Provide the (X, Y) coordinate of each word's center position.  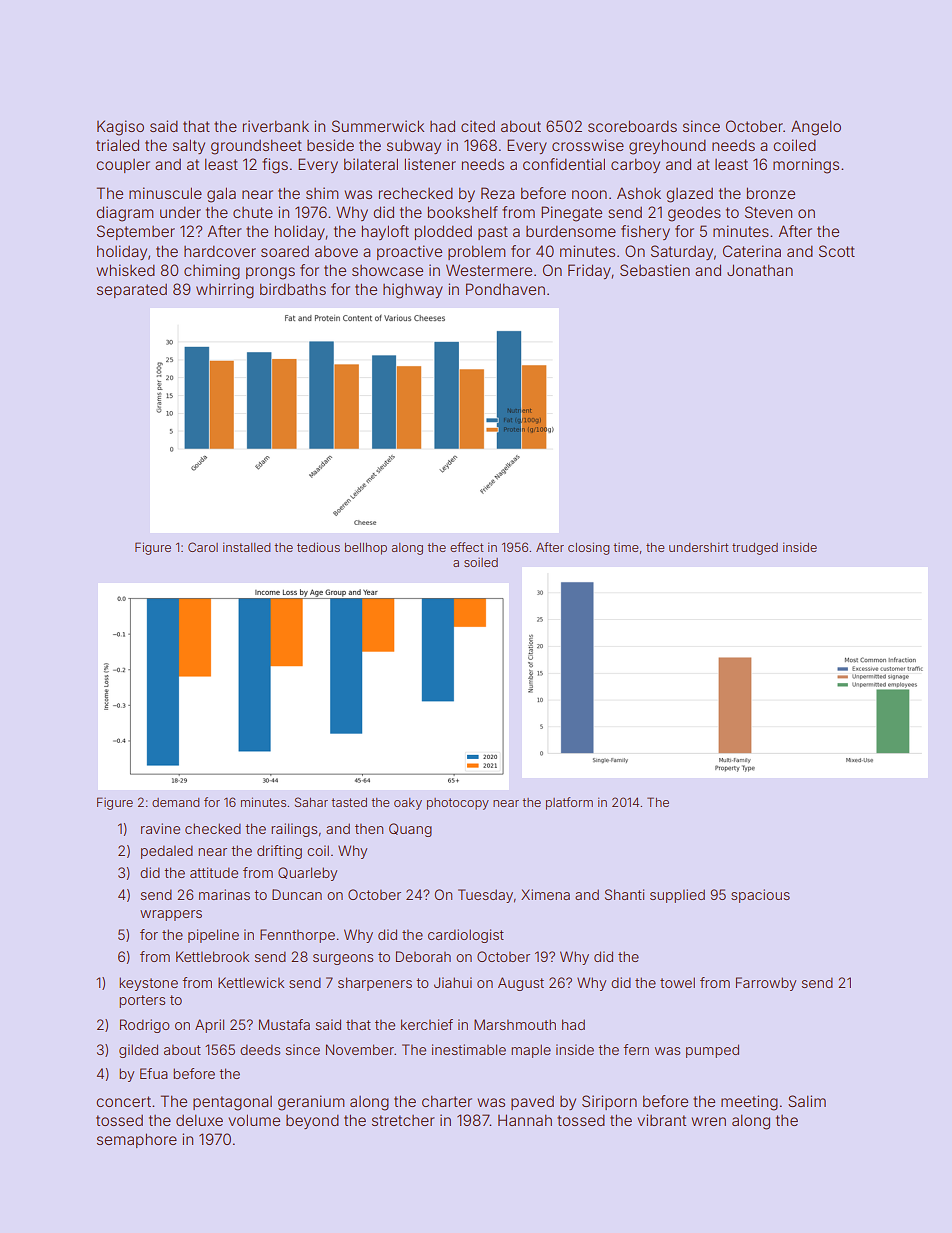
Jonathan (760, 270)
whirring (225, 291)
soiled (481, 562)
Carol (203, 547)
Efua (154, 1073)
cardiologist (466, 936)
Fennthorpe (297, 936)
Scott (837, 251)
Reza (497, 193)
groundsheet (256, 147)
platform (569, 803)
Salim (807, 1101)
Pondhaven (505, 289)
